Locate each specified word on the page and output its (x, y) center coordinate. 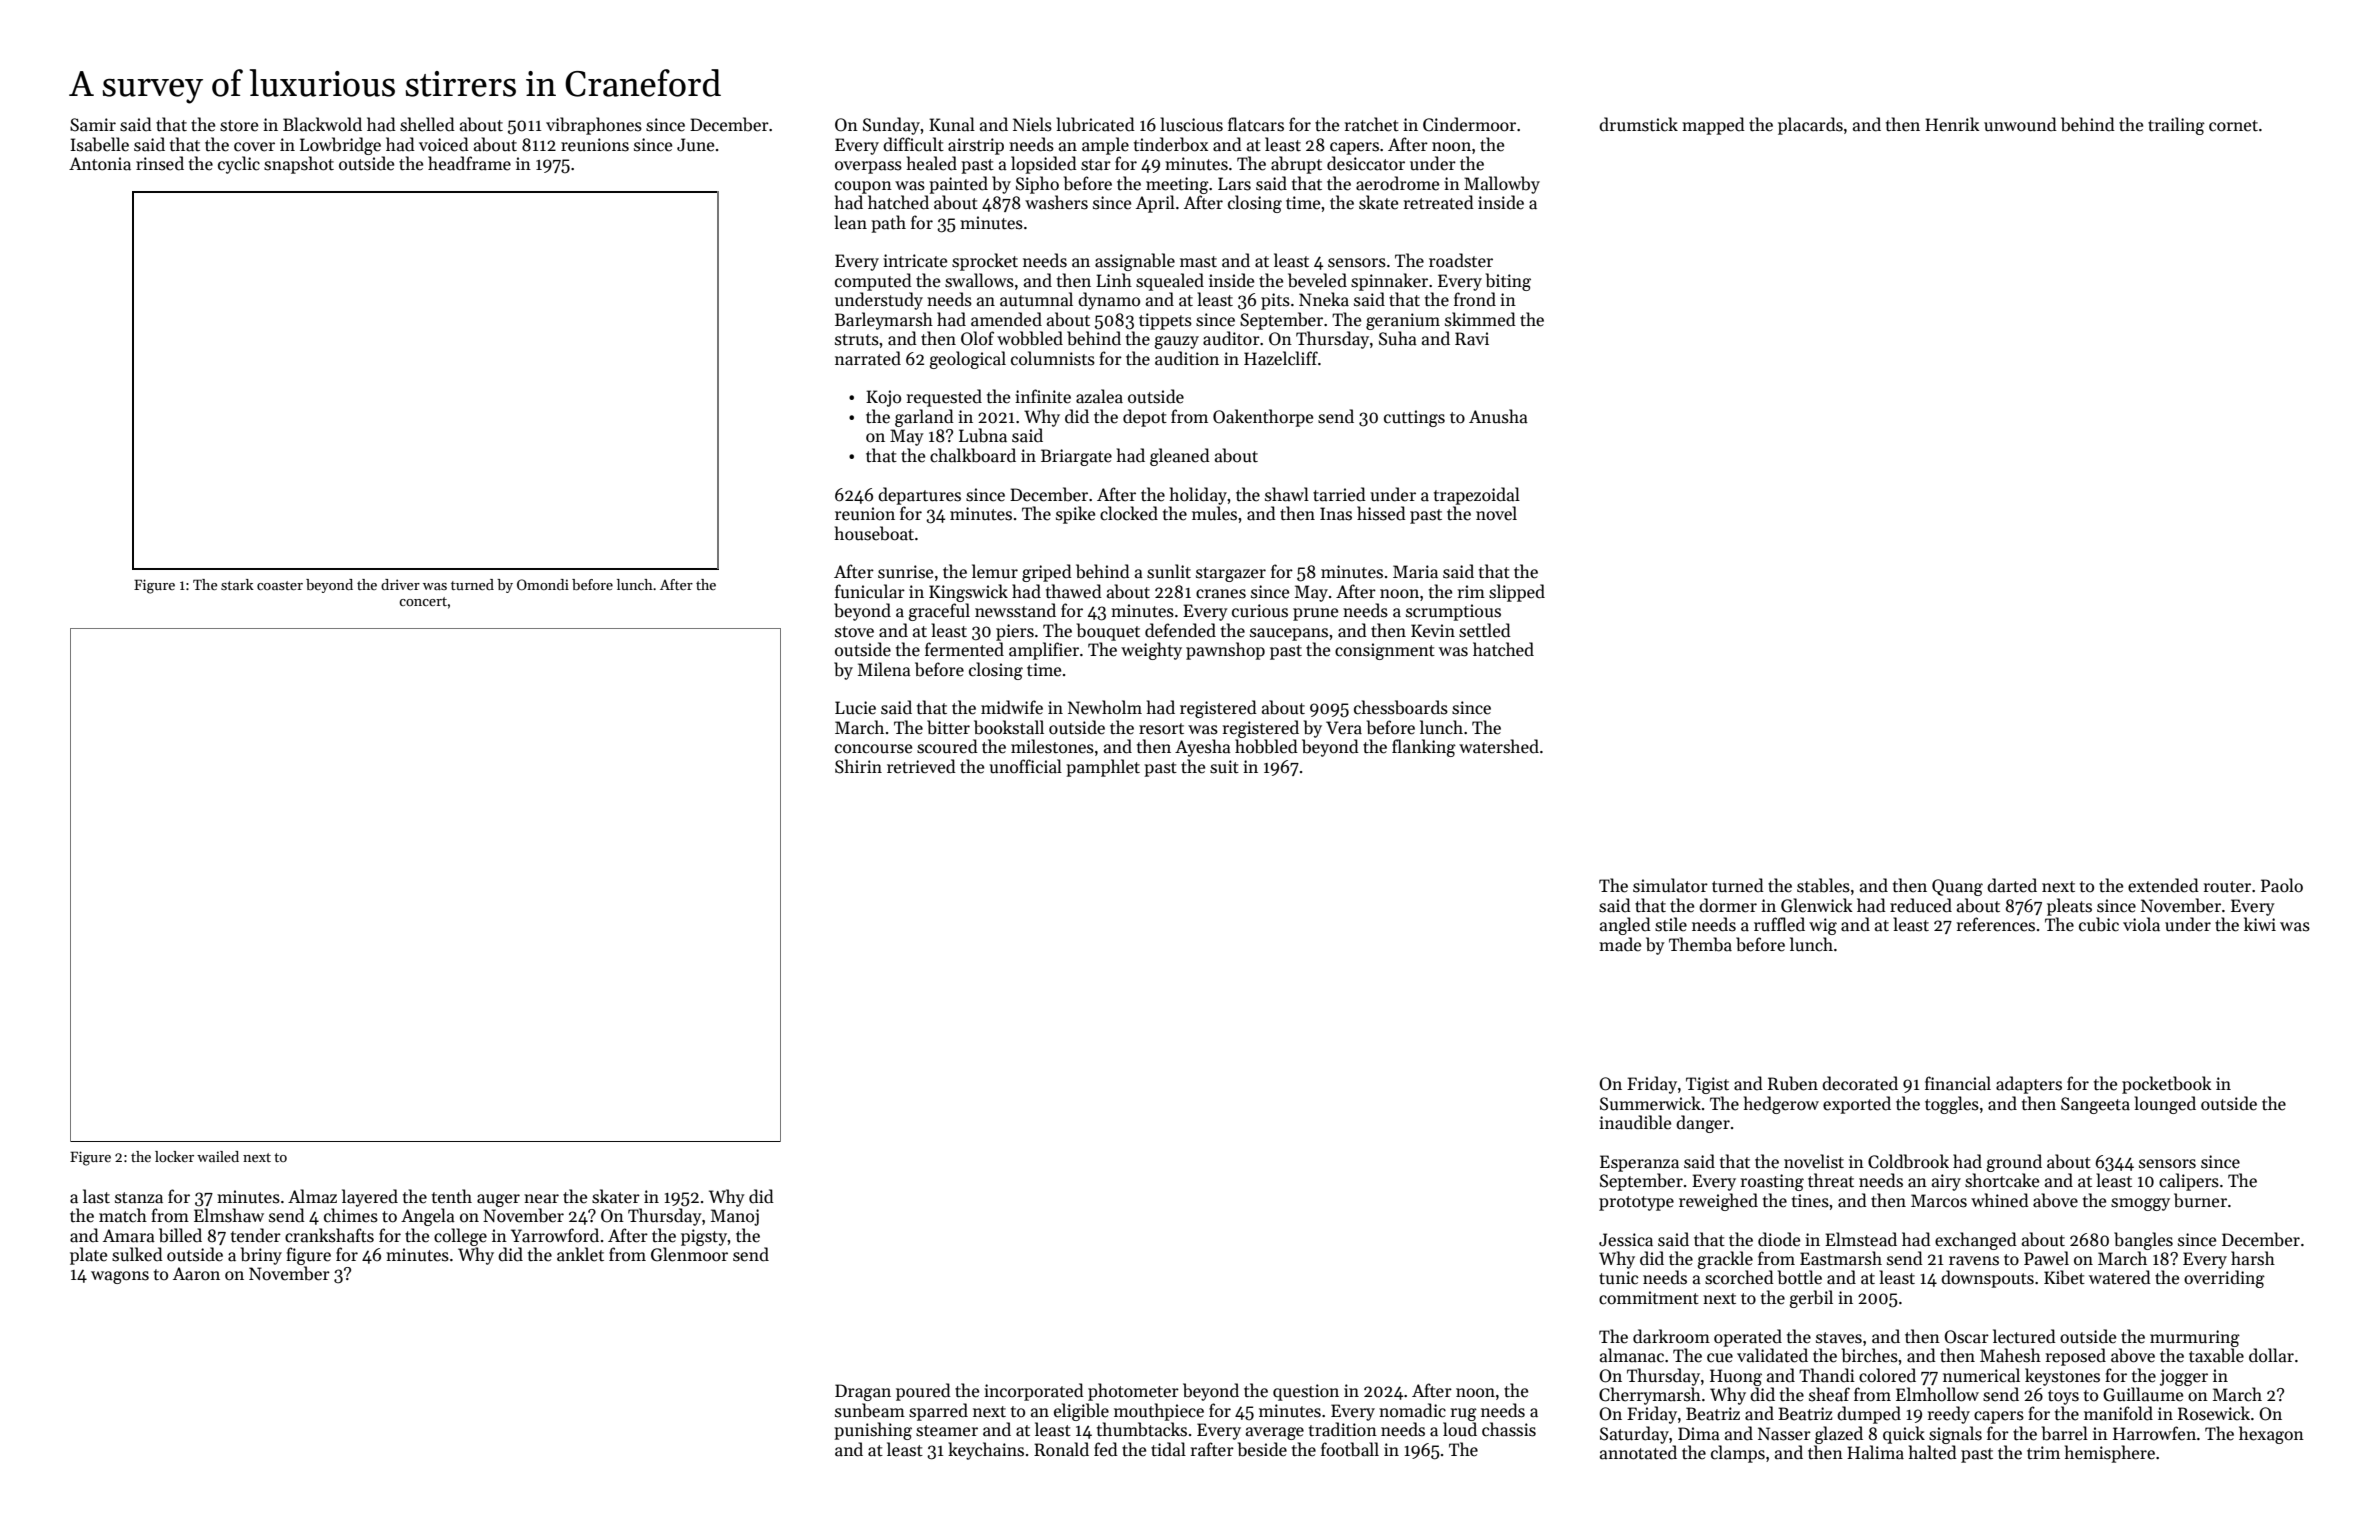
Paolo (2282, 885)
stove (854, 632)
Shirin (858, 766)
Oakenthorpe (1263, 418)
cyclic (239, 165)
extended (2163, 885)
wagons (120, 1277)
